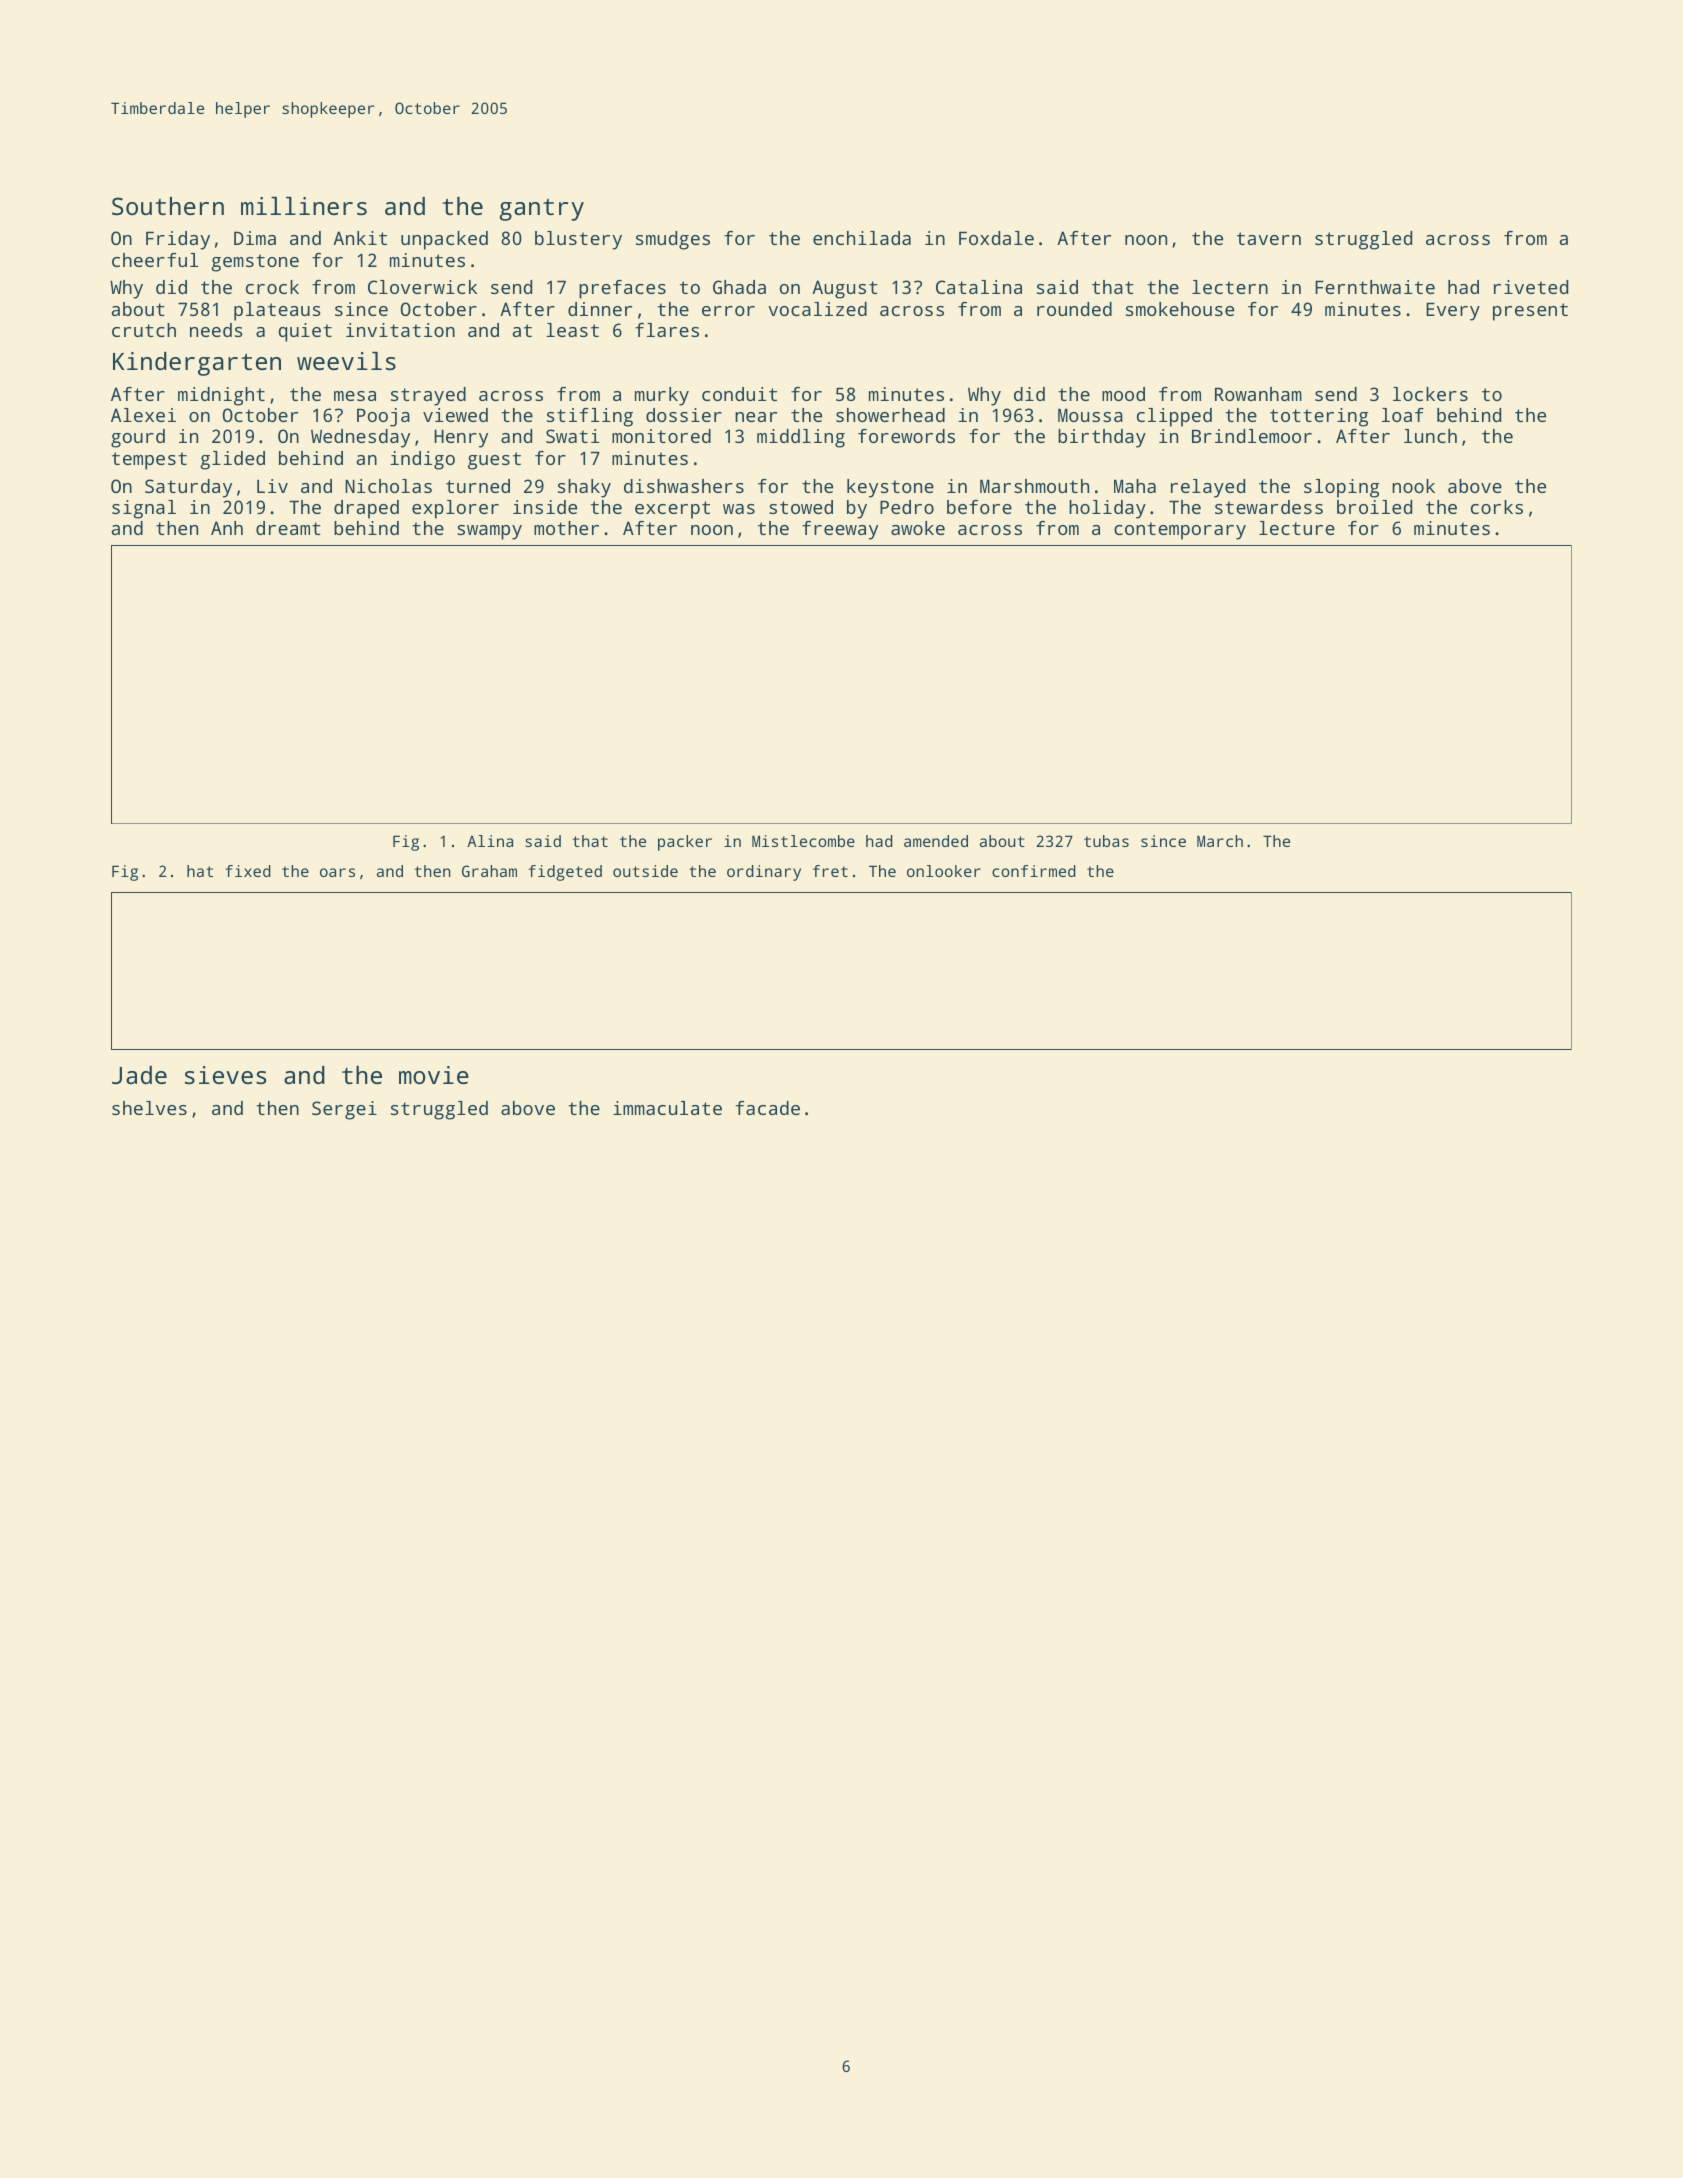 Image resolution: width=1683 pixels, height=2178 pixels. Describe the element at coordinates (304, 206) in the screenshot. I see `milliners` at that location.
